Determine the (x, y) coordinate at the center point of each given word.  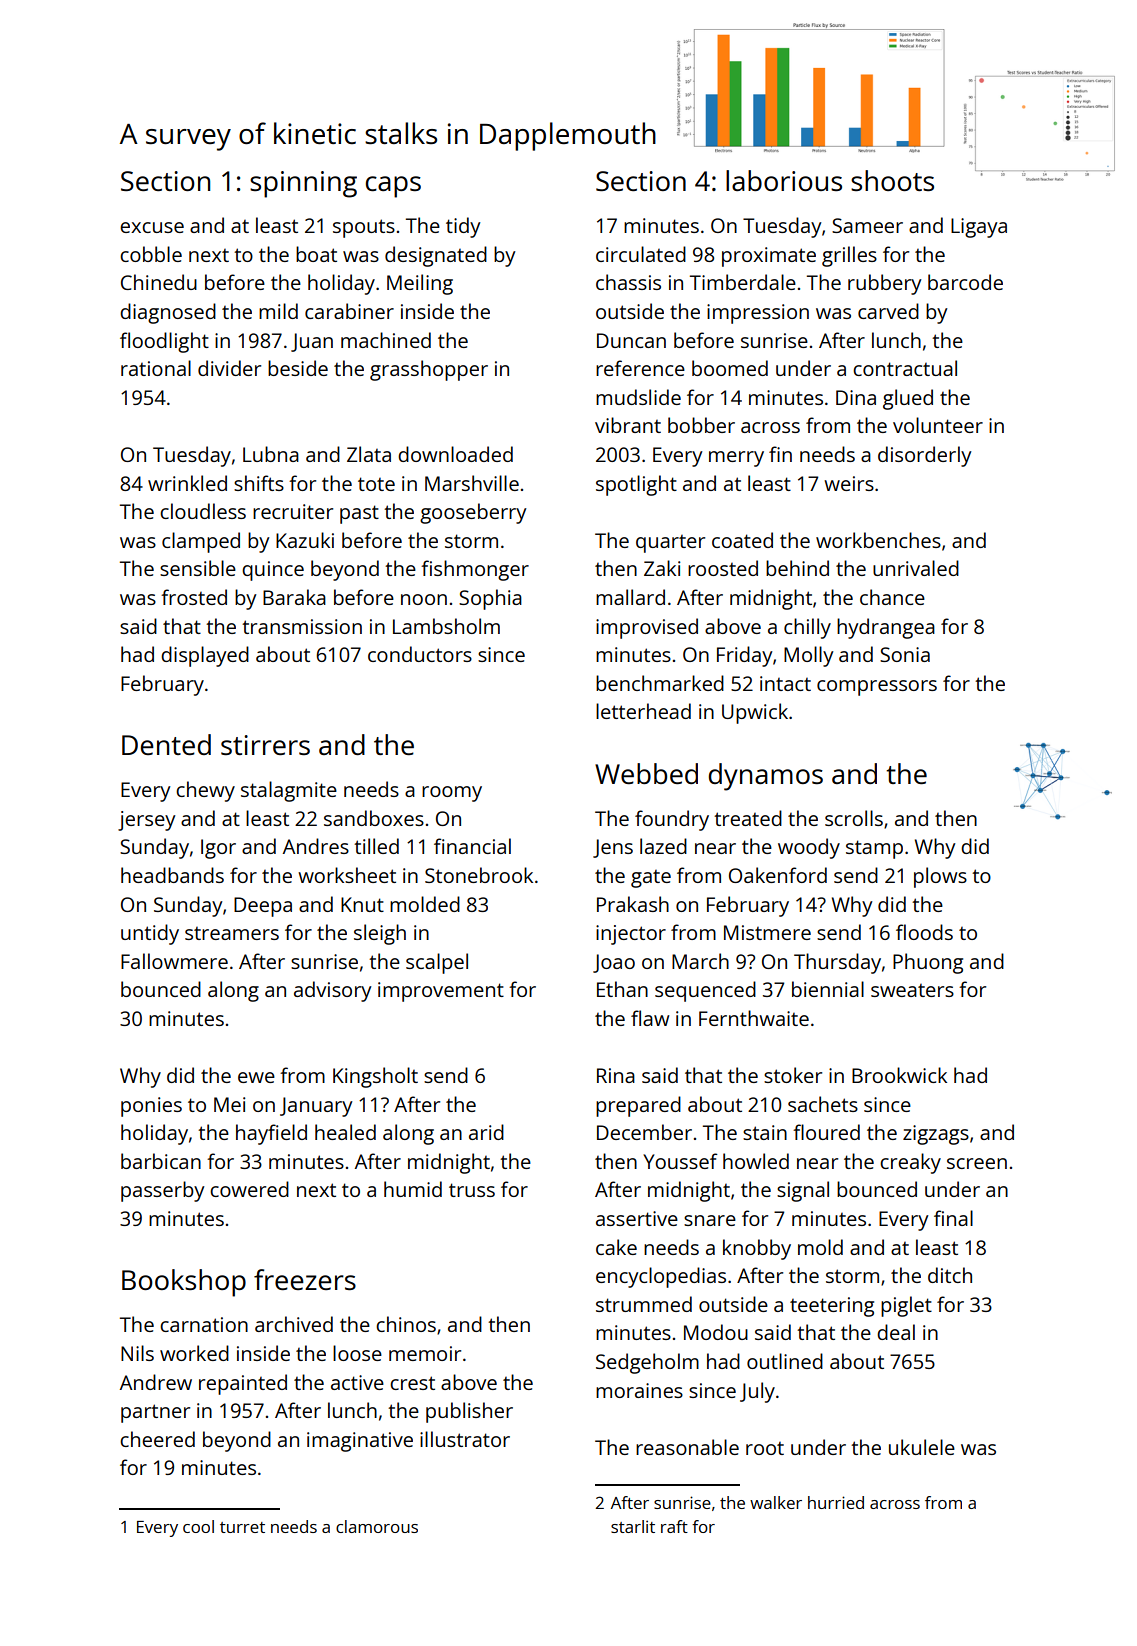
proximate (769, 257)
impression (758, 314)
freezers (305, 1279)
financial (472, 846)
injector (631, 935)
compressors (877, 688)
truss (472, 1190)
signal (803, 1191)
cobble (151, 254)
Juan (312, 342)
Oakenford (778, 875)
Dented (166, 744)
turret (242, 1527)
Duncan (631, 340)
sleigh (380, 934)
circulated (641, 254)
